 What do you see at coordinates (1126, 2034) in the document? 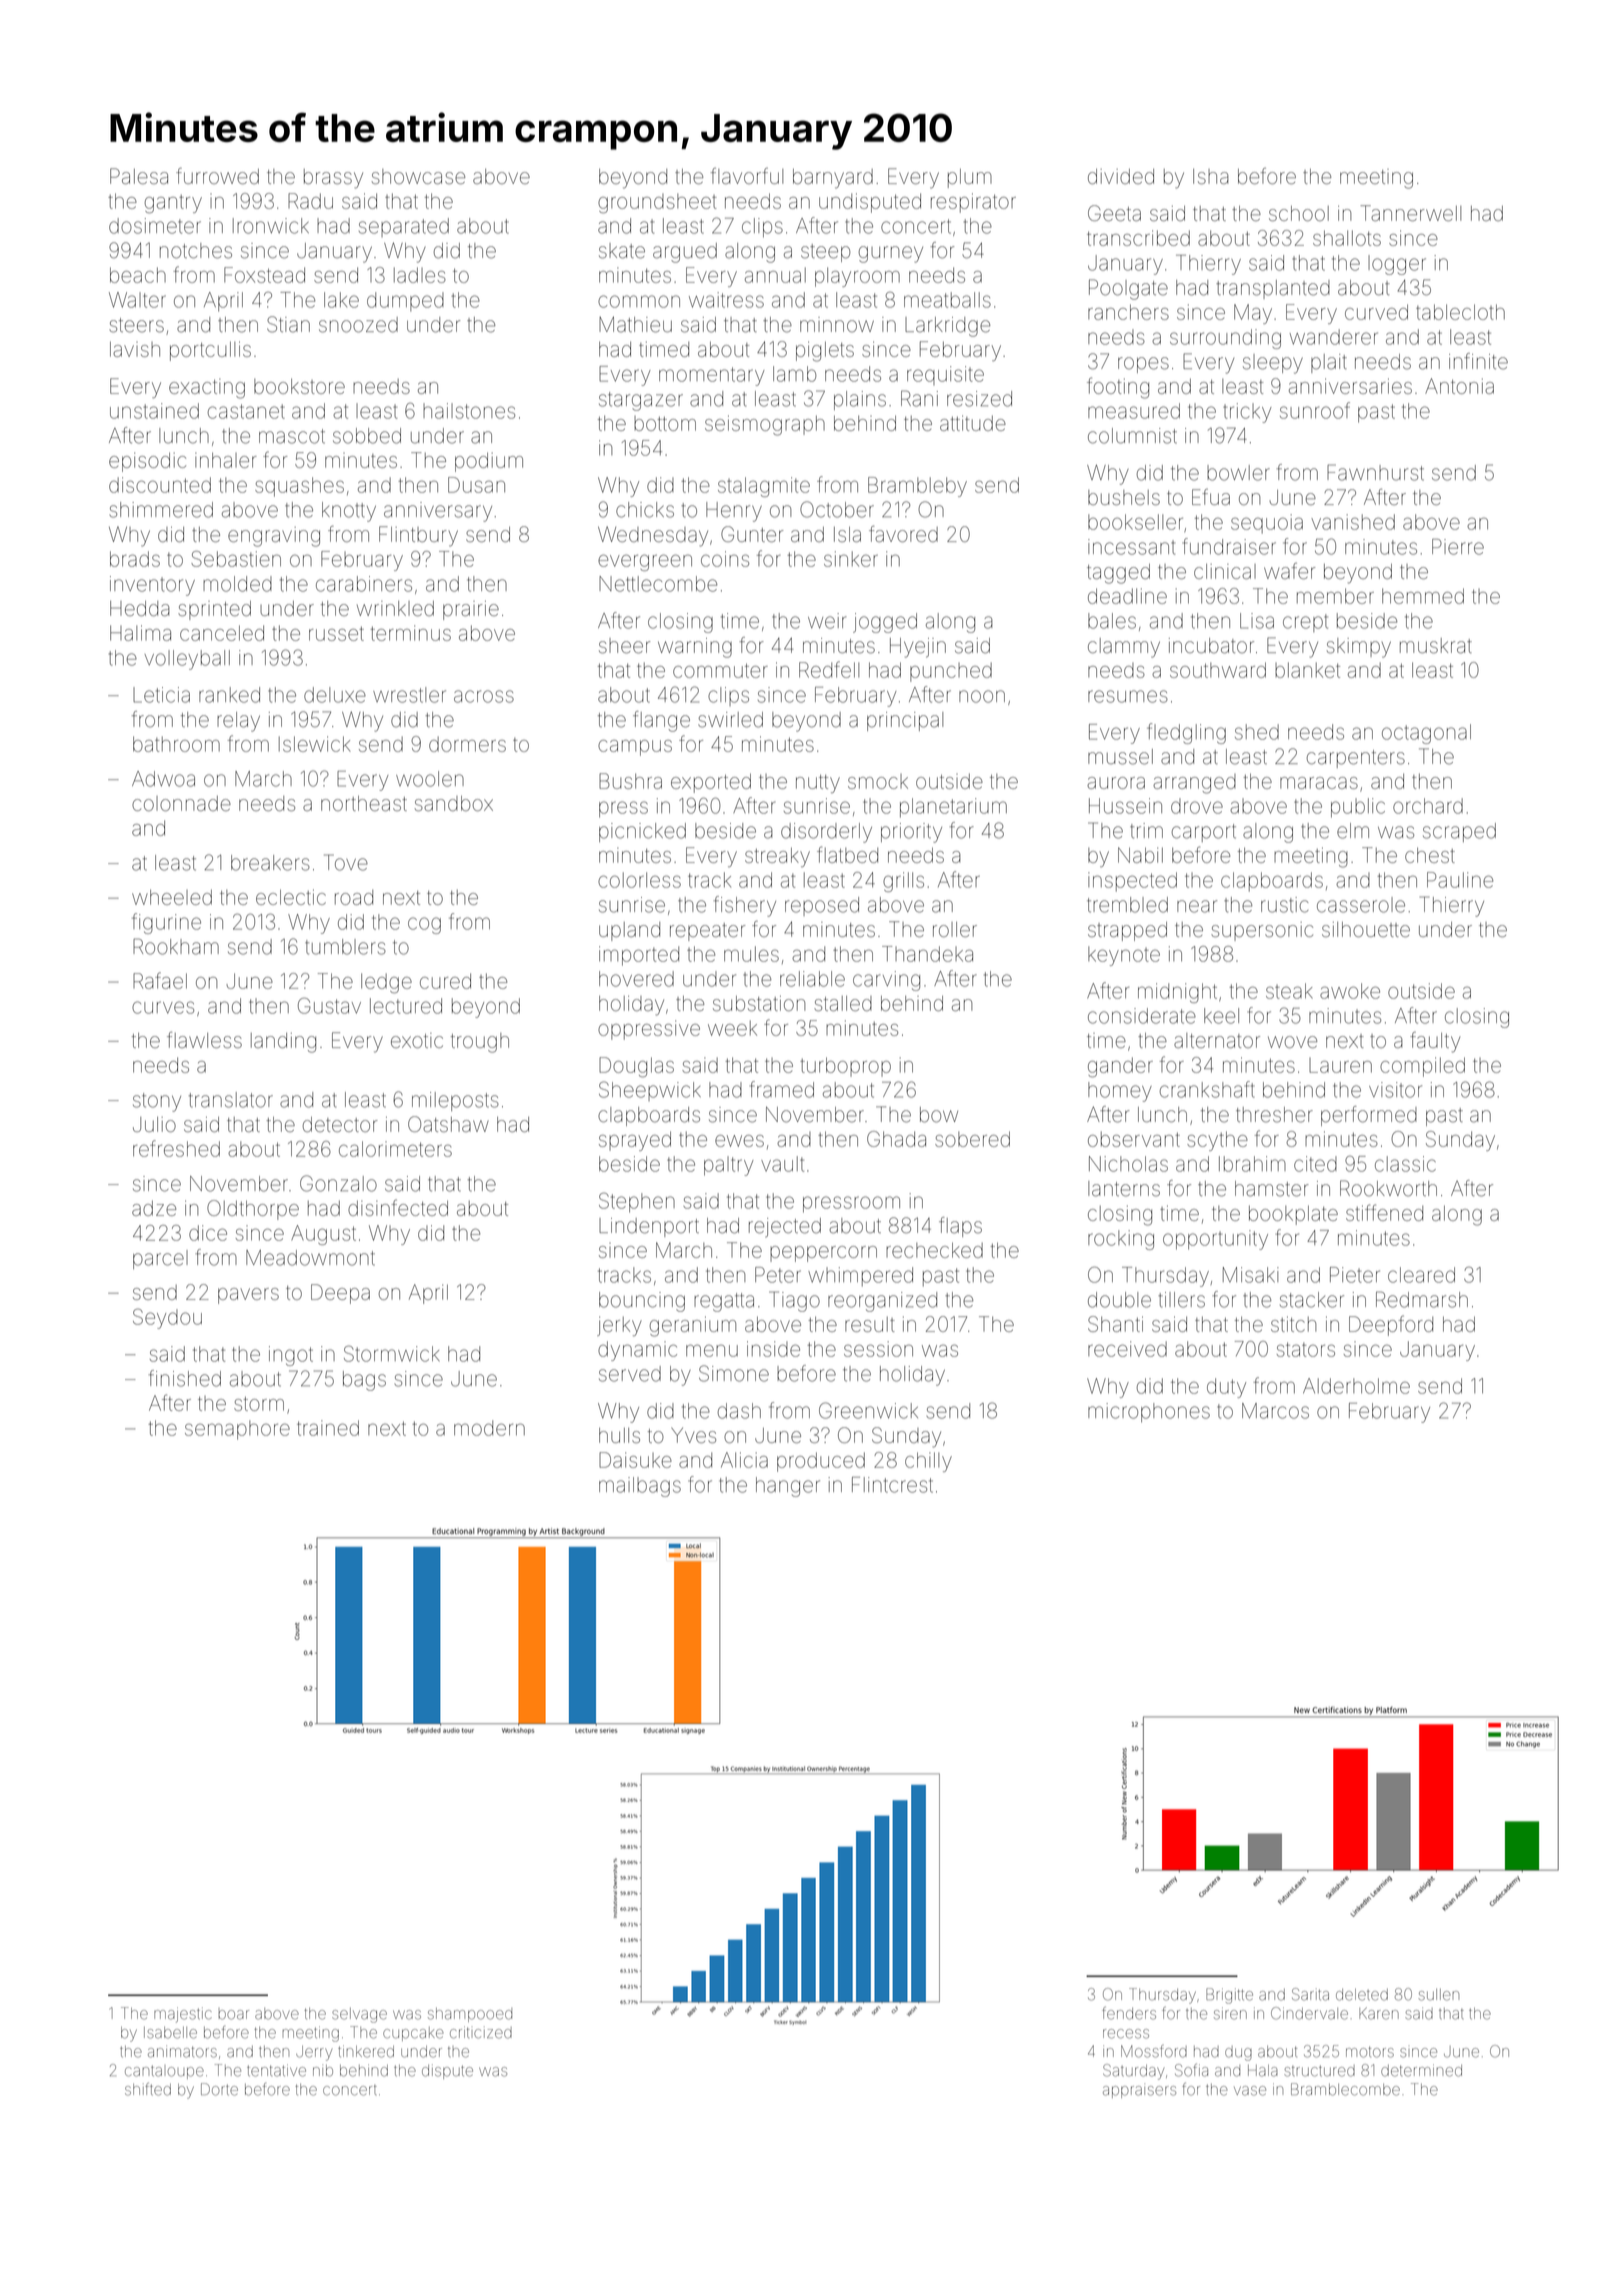
I see `recess` at bounding box center [1126, 2034].
